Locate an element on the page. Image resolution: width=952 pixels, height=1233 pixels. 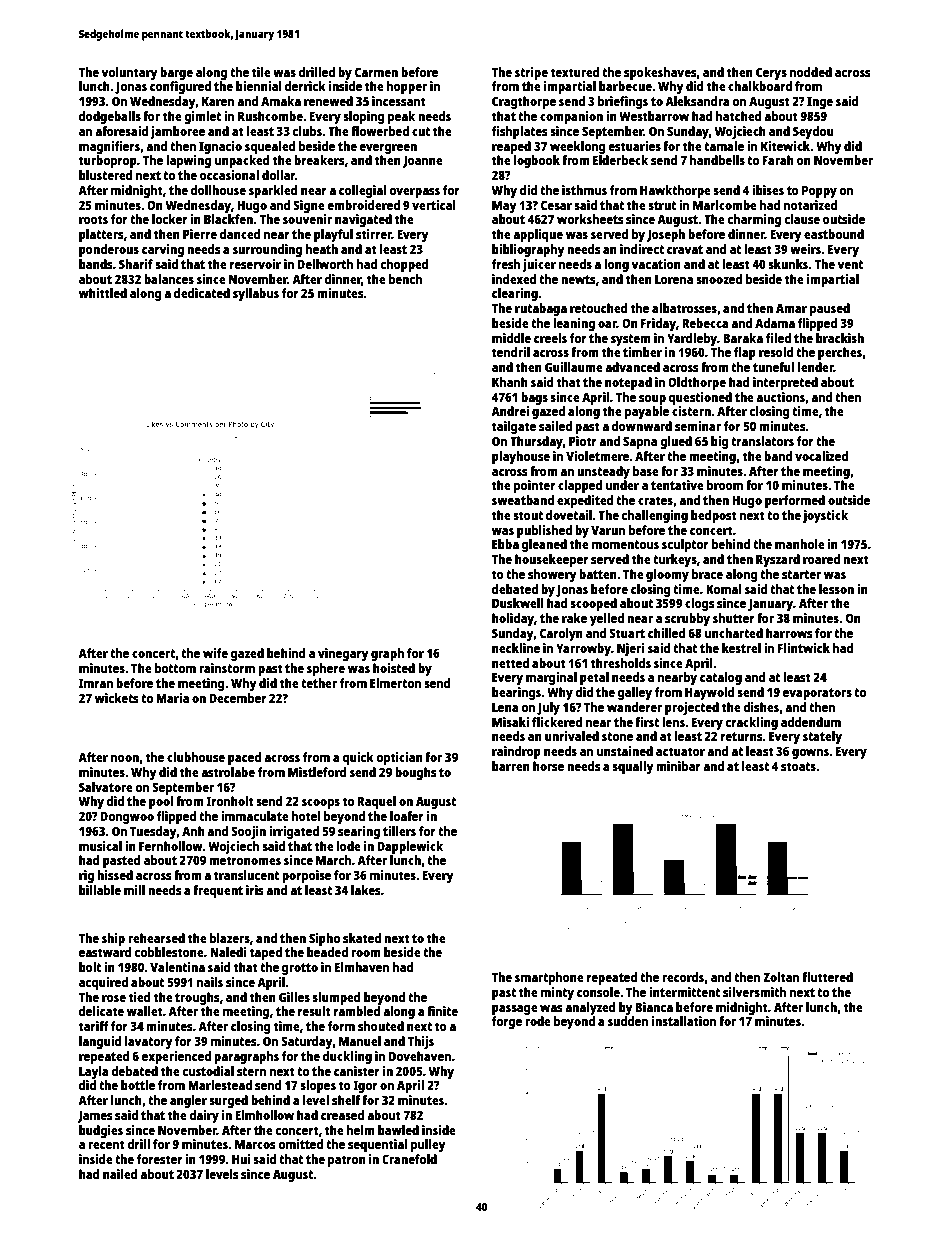
installation is located at coordinates (684, 1021).
